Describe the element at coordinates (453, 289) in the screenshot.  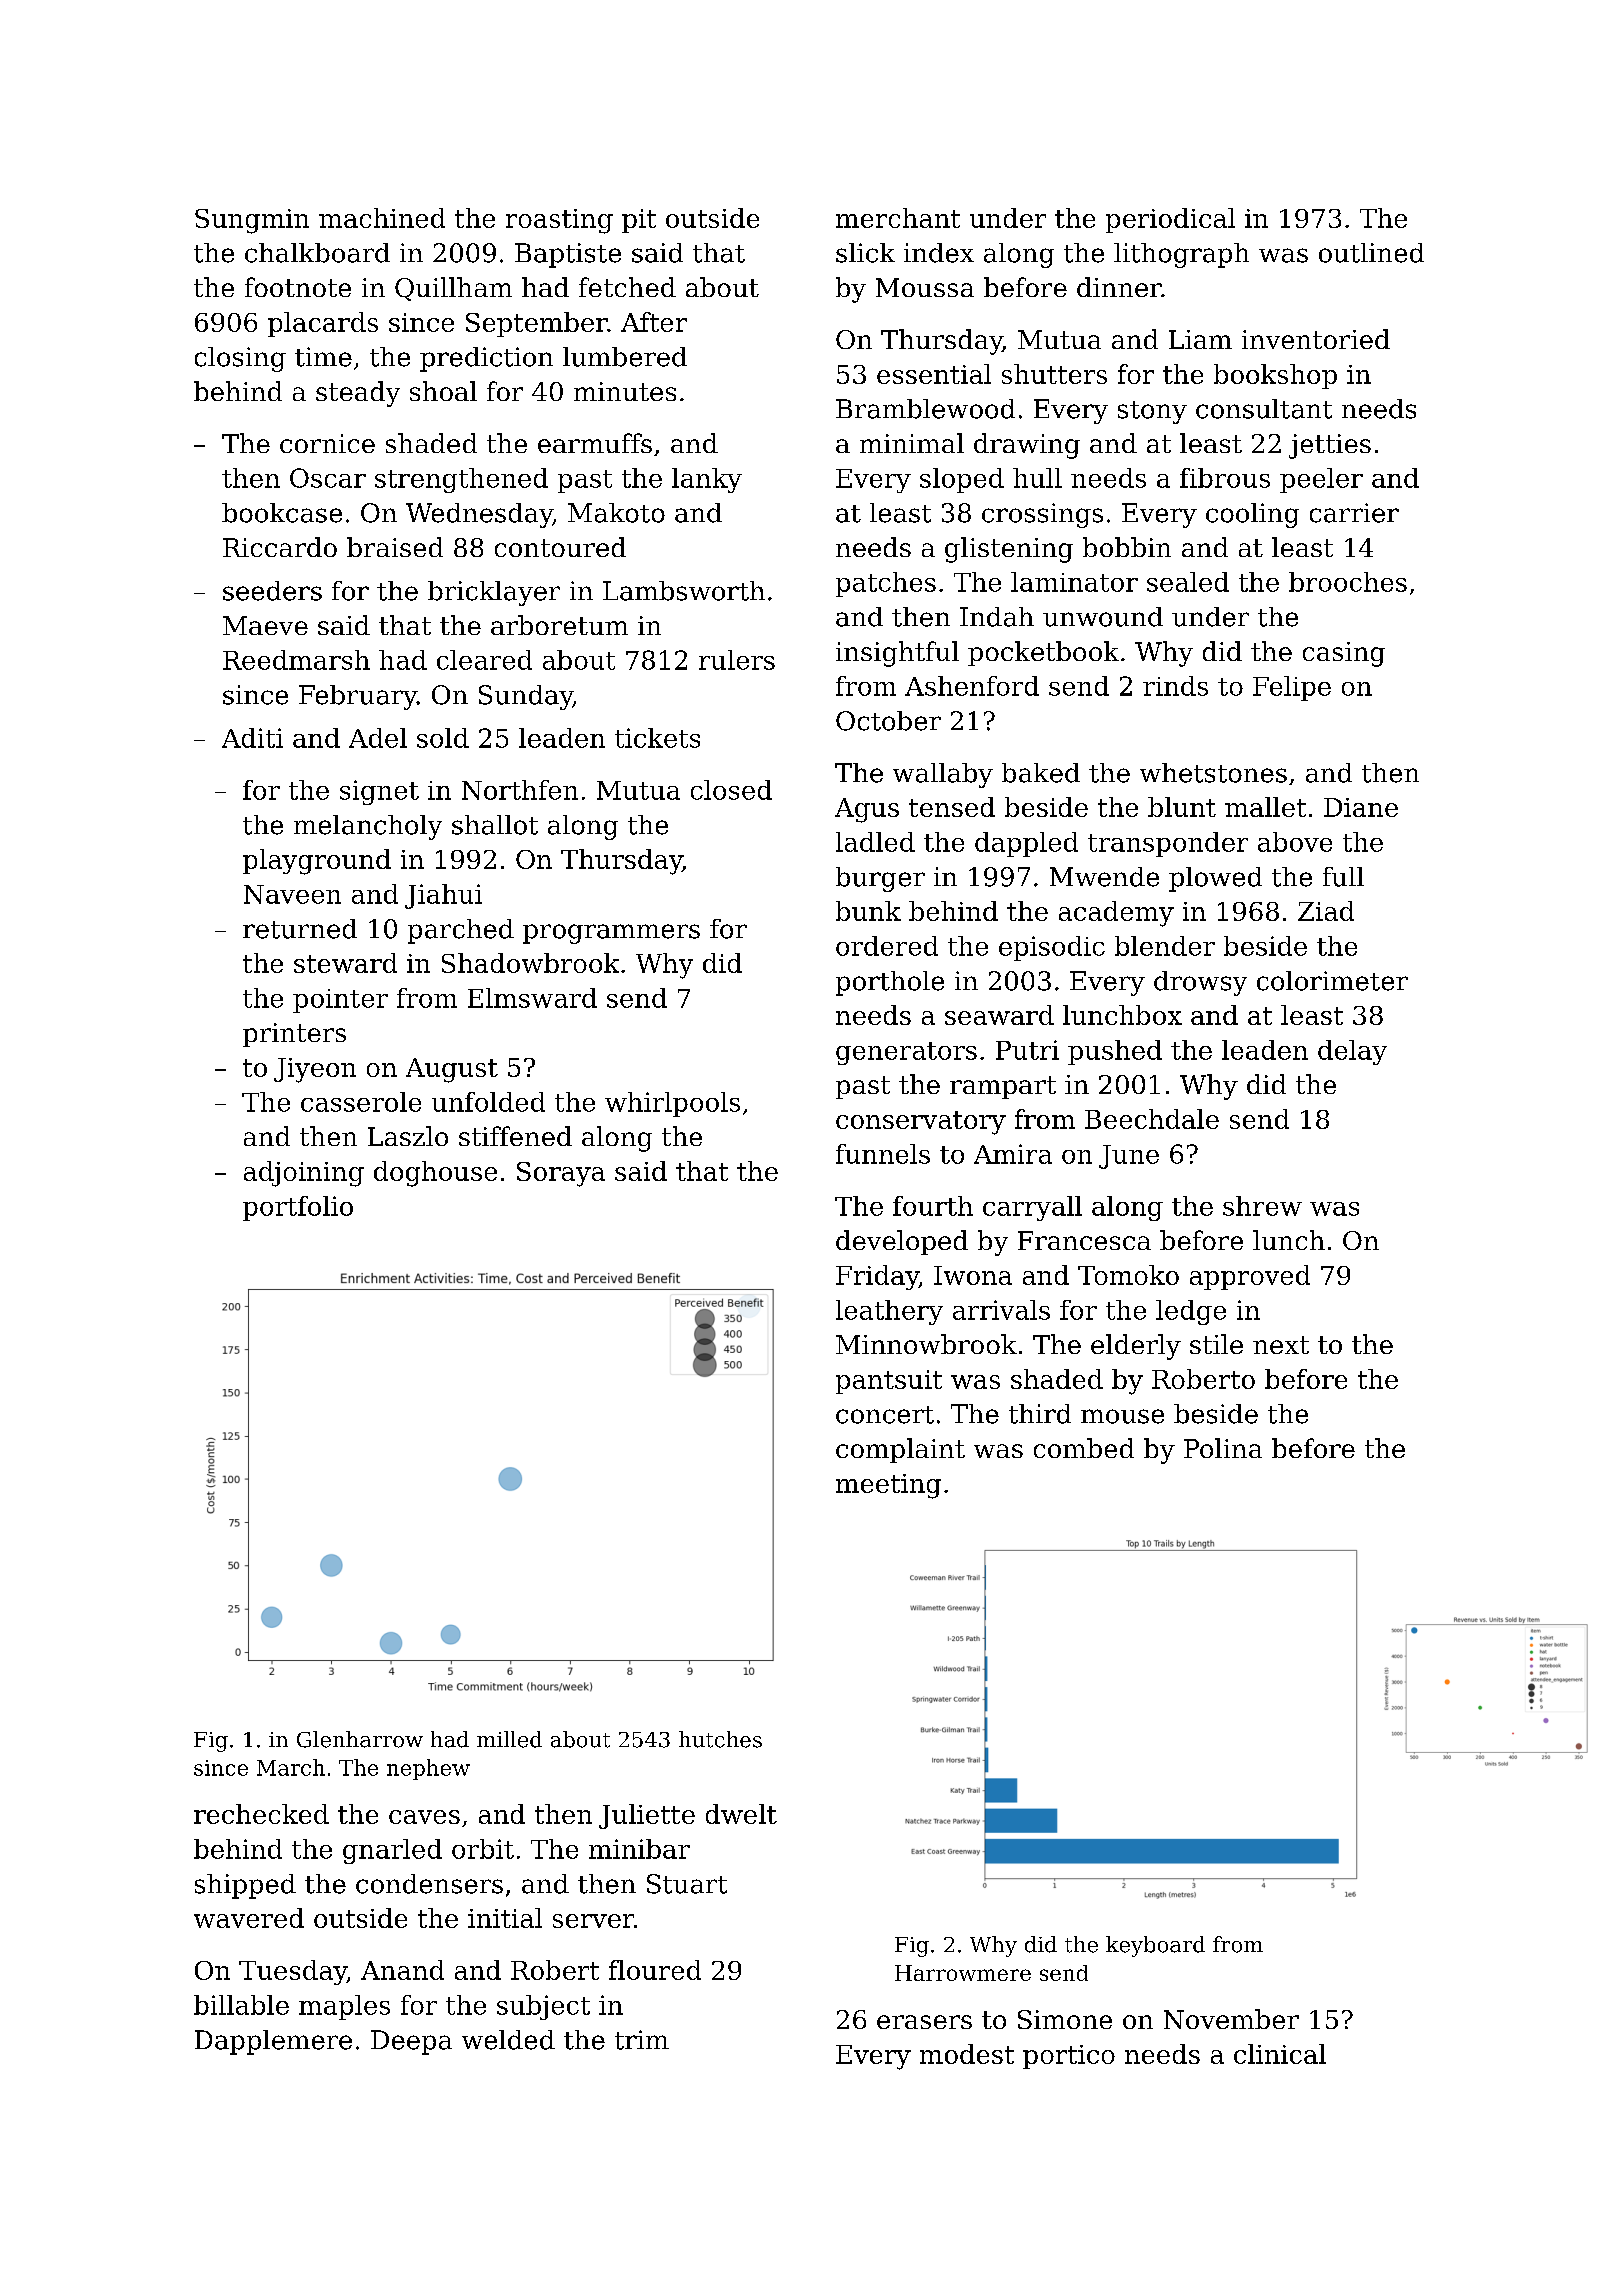
I see `Quillham` at that location.
